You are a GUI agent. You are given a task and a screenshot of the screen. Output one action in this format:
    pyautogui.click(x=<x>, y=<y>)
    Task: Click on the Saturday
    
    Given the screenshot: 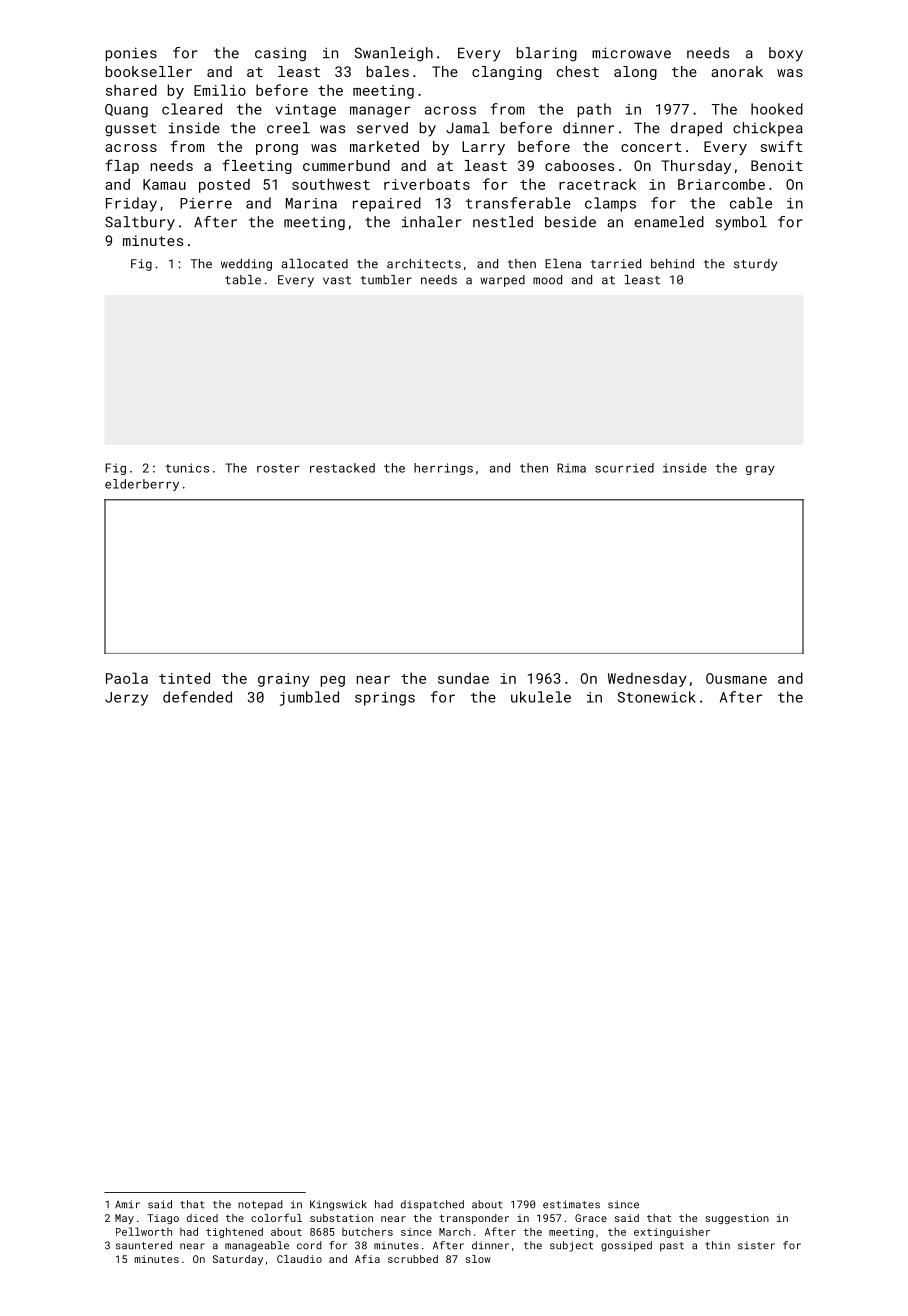 What is the action you would take?
    pyautogui.click(x=238, y=1260)
